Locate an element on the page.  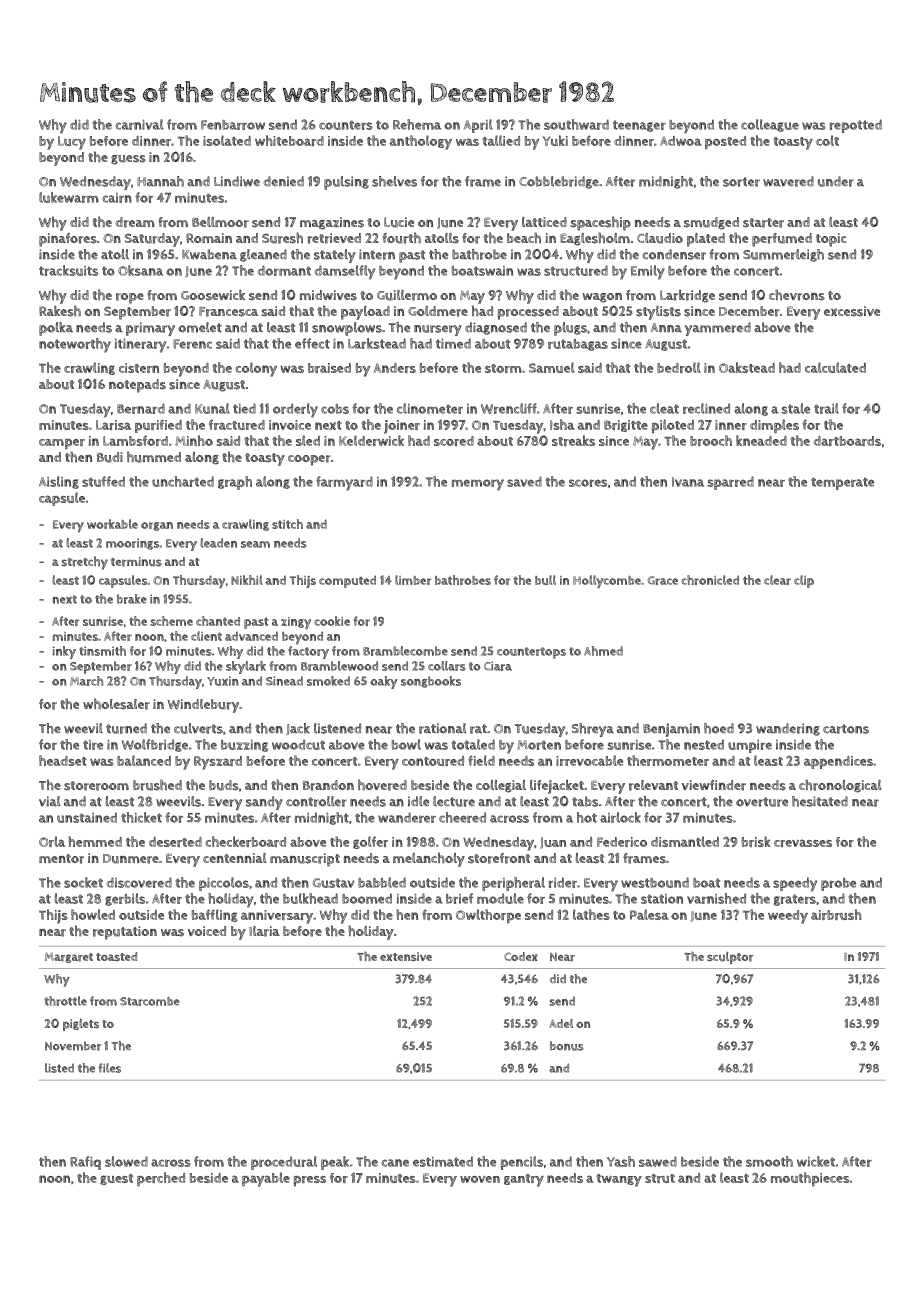
Rehema is located at coordinates (417, 124).
